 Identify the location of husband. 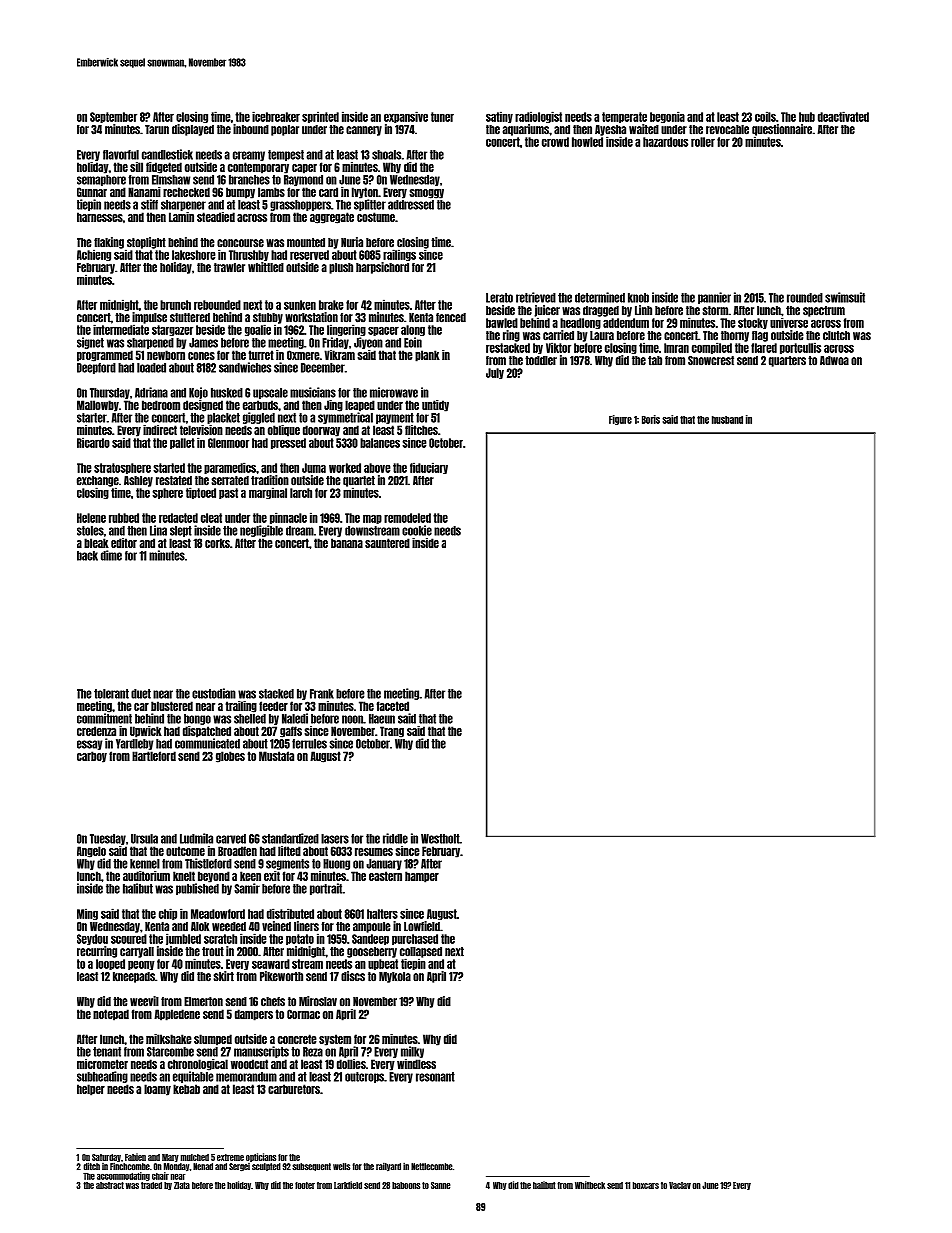
(727, 420).
